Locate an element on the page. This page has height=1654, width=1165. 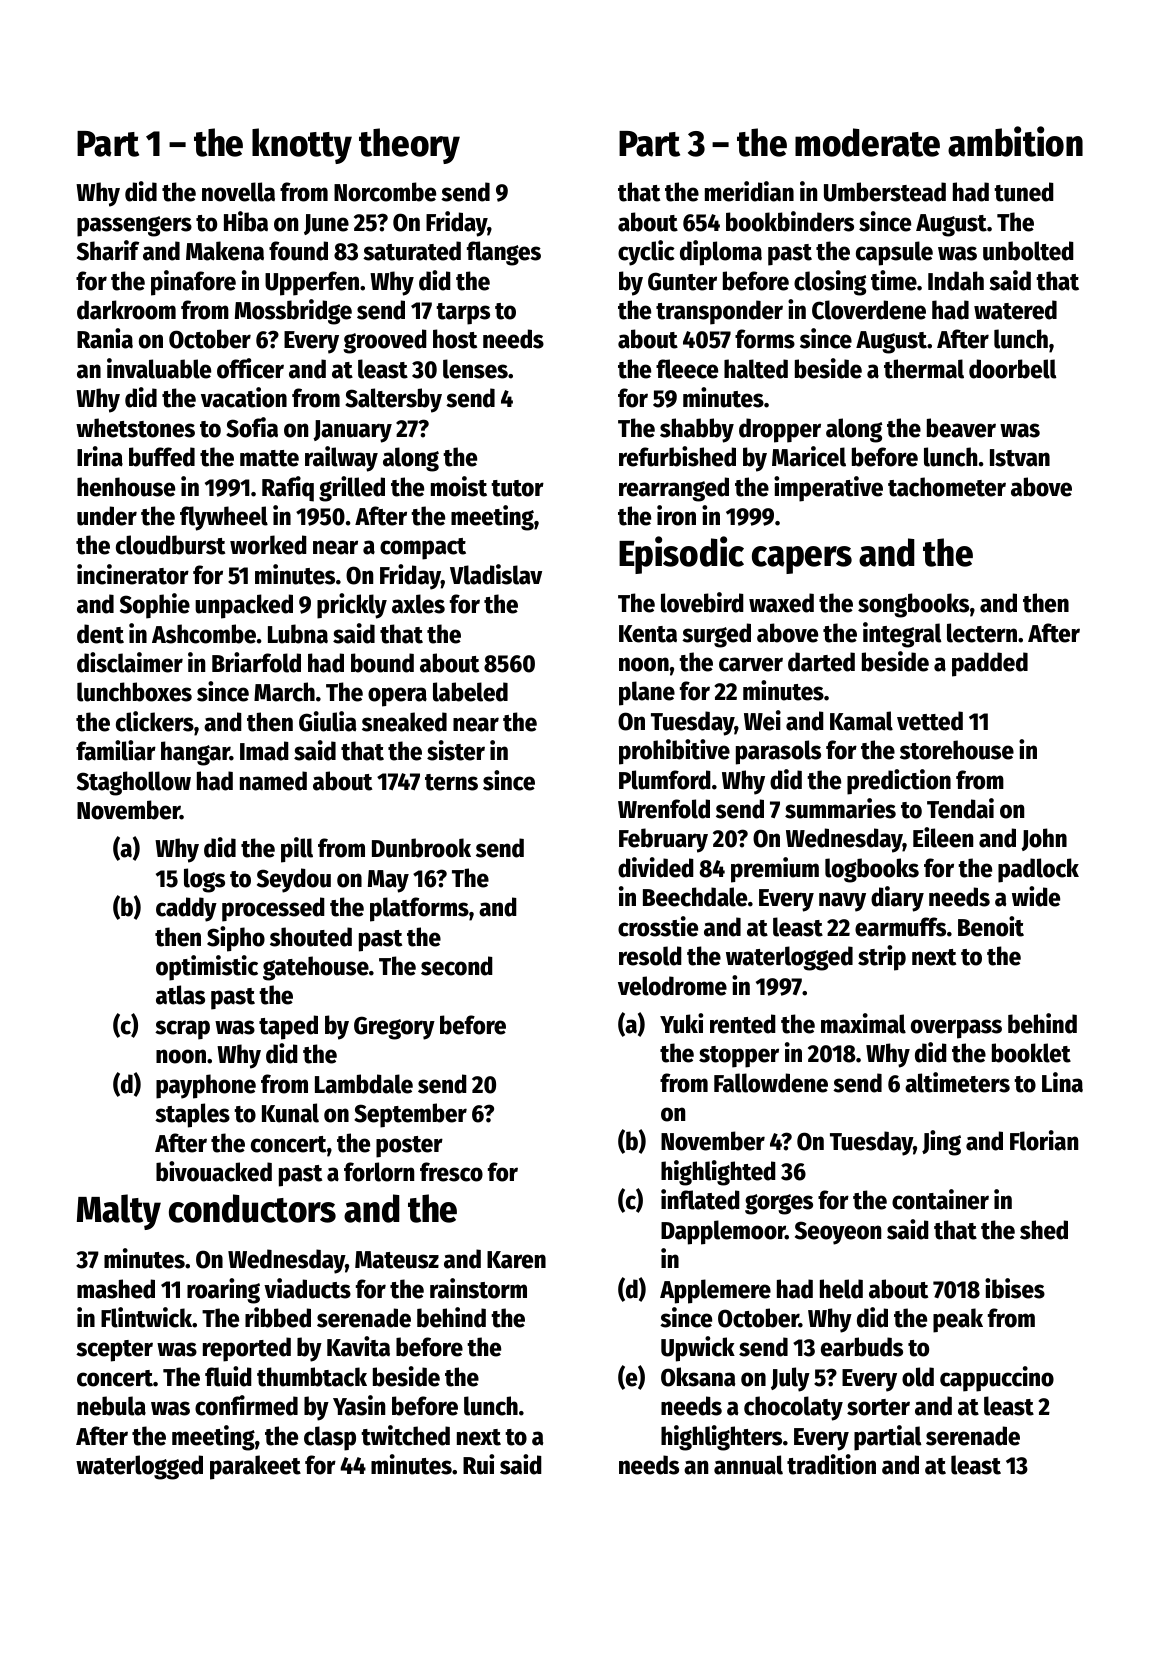
integral is located at coordinates (902, 635).
